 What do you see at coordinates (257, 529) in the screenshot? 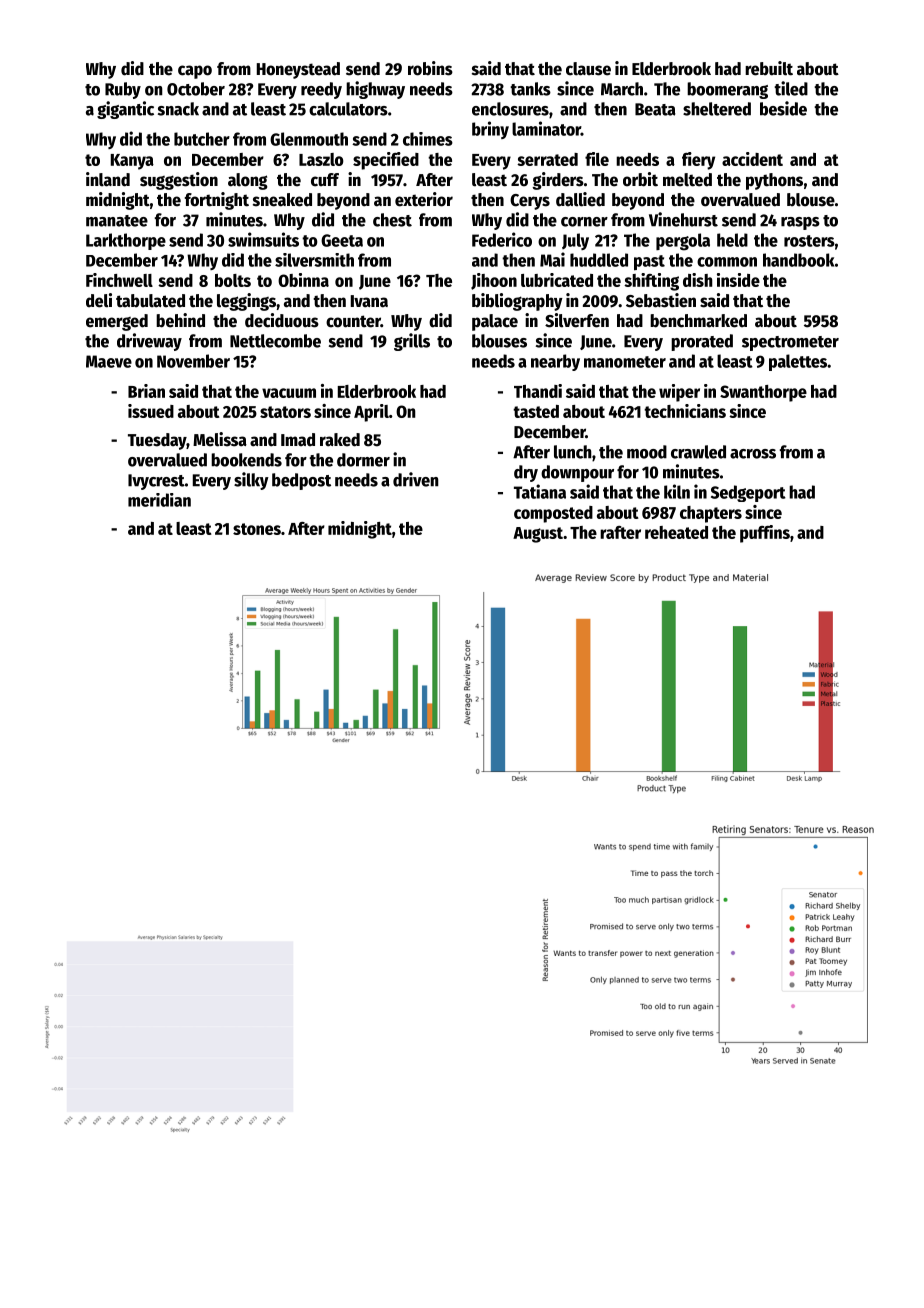
I see `stones` at bounding box center [257, 529].
